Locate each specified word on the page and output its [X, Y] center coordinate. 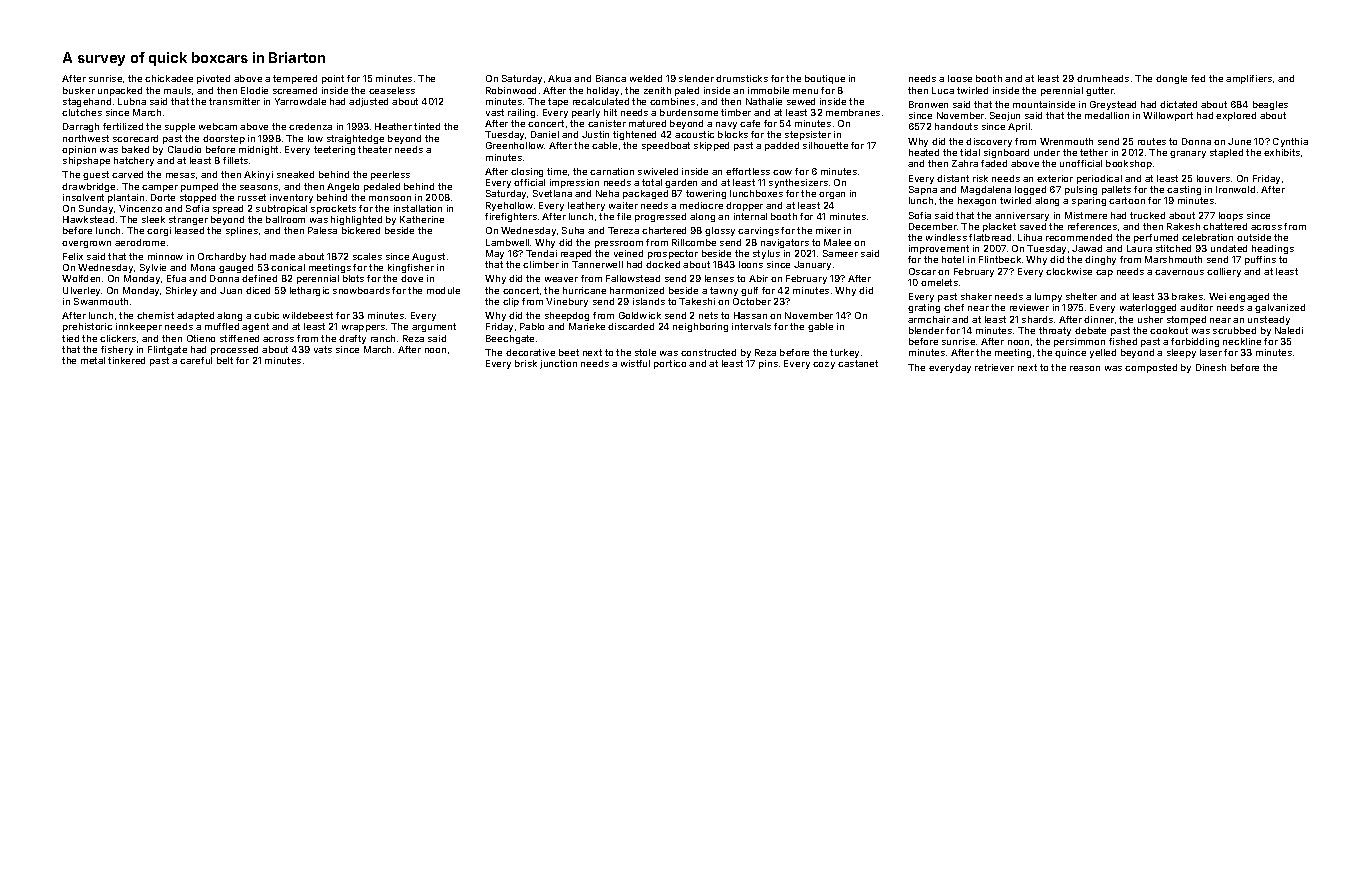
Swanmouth [101, 301]
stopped [198, 198]
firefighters [511, 217]
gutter [1100, 91]
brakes [1187, 296]
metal [93, 360]
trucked [1147, 215]
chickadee [169, 78]
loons [751, 264]
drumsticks [742, 78]
